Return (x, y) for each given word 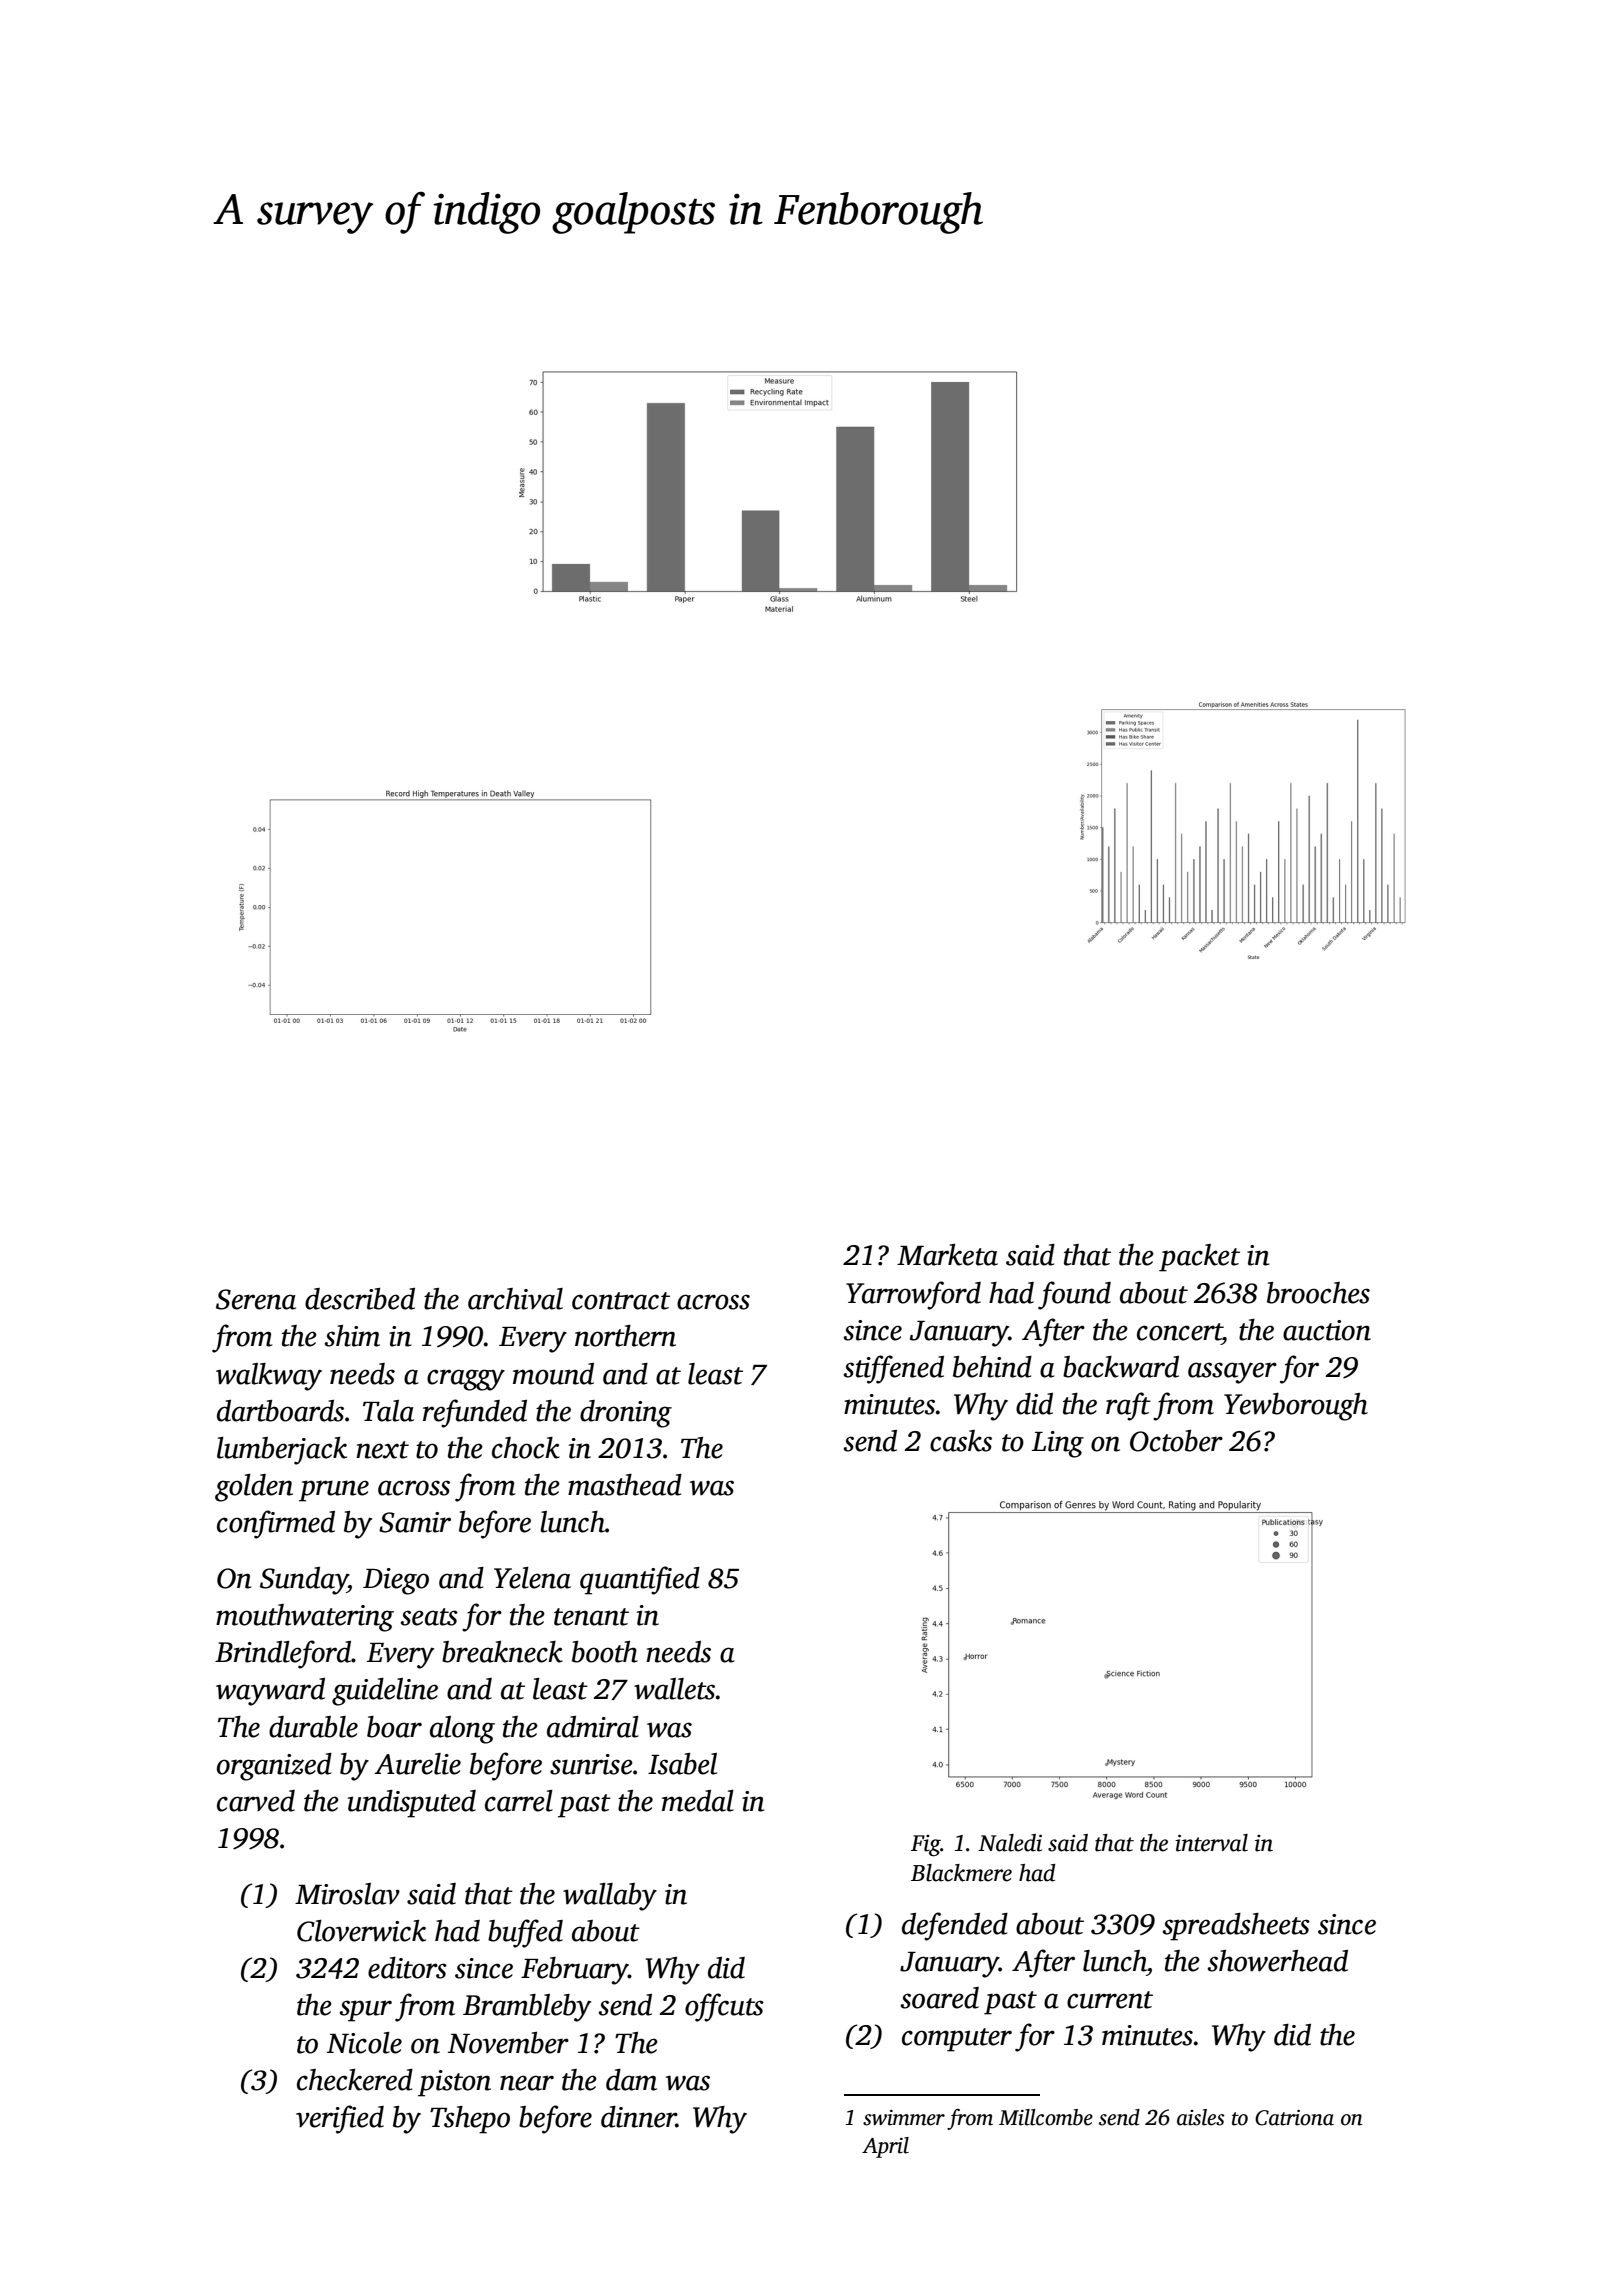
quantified (640, 1580)
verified (340, 2119)
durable (313, 1727)
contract (621, 1301)
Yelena (532, 1578)
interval (1211, 1843)
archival (515, 1299)
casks (961, 1441)
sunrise (591, 1764)
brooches (1318, 1293)
